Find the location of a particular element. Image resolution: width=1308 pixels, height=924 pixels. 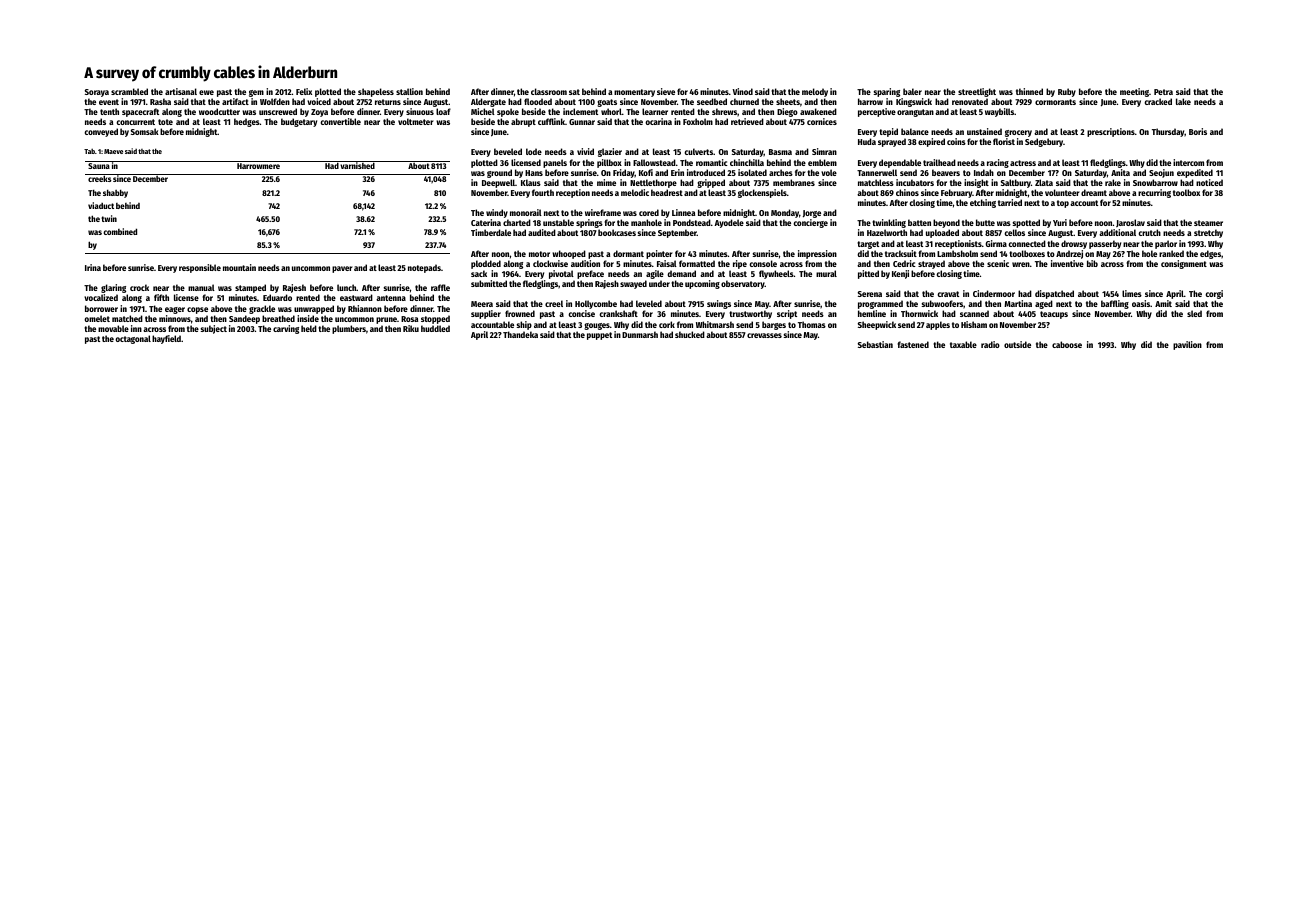

puppet is located at coordinates (599, 336).
